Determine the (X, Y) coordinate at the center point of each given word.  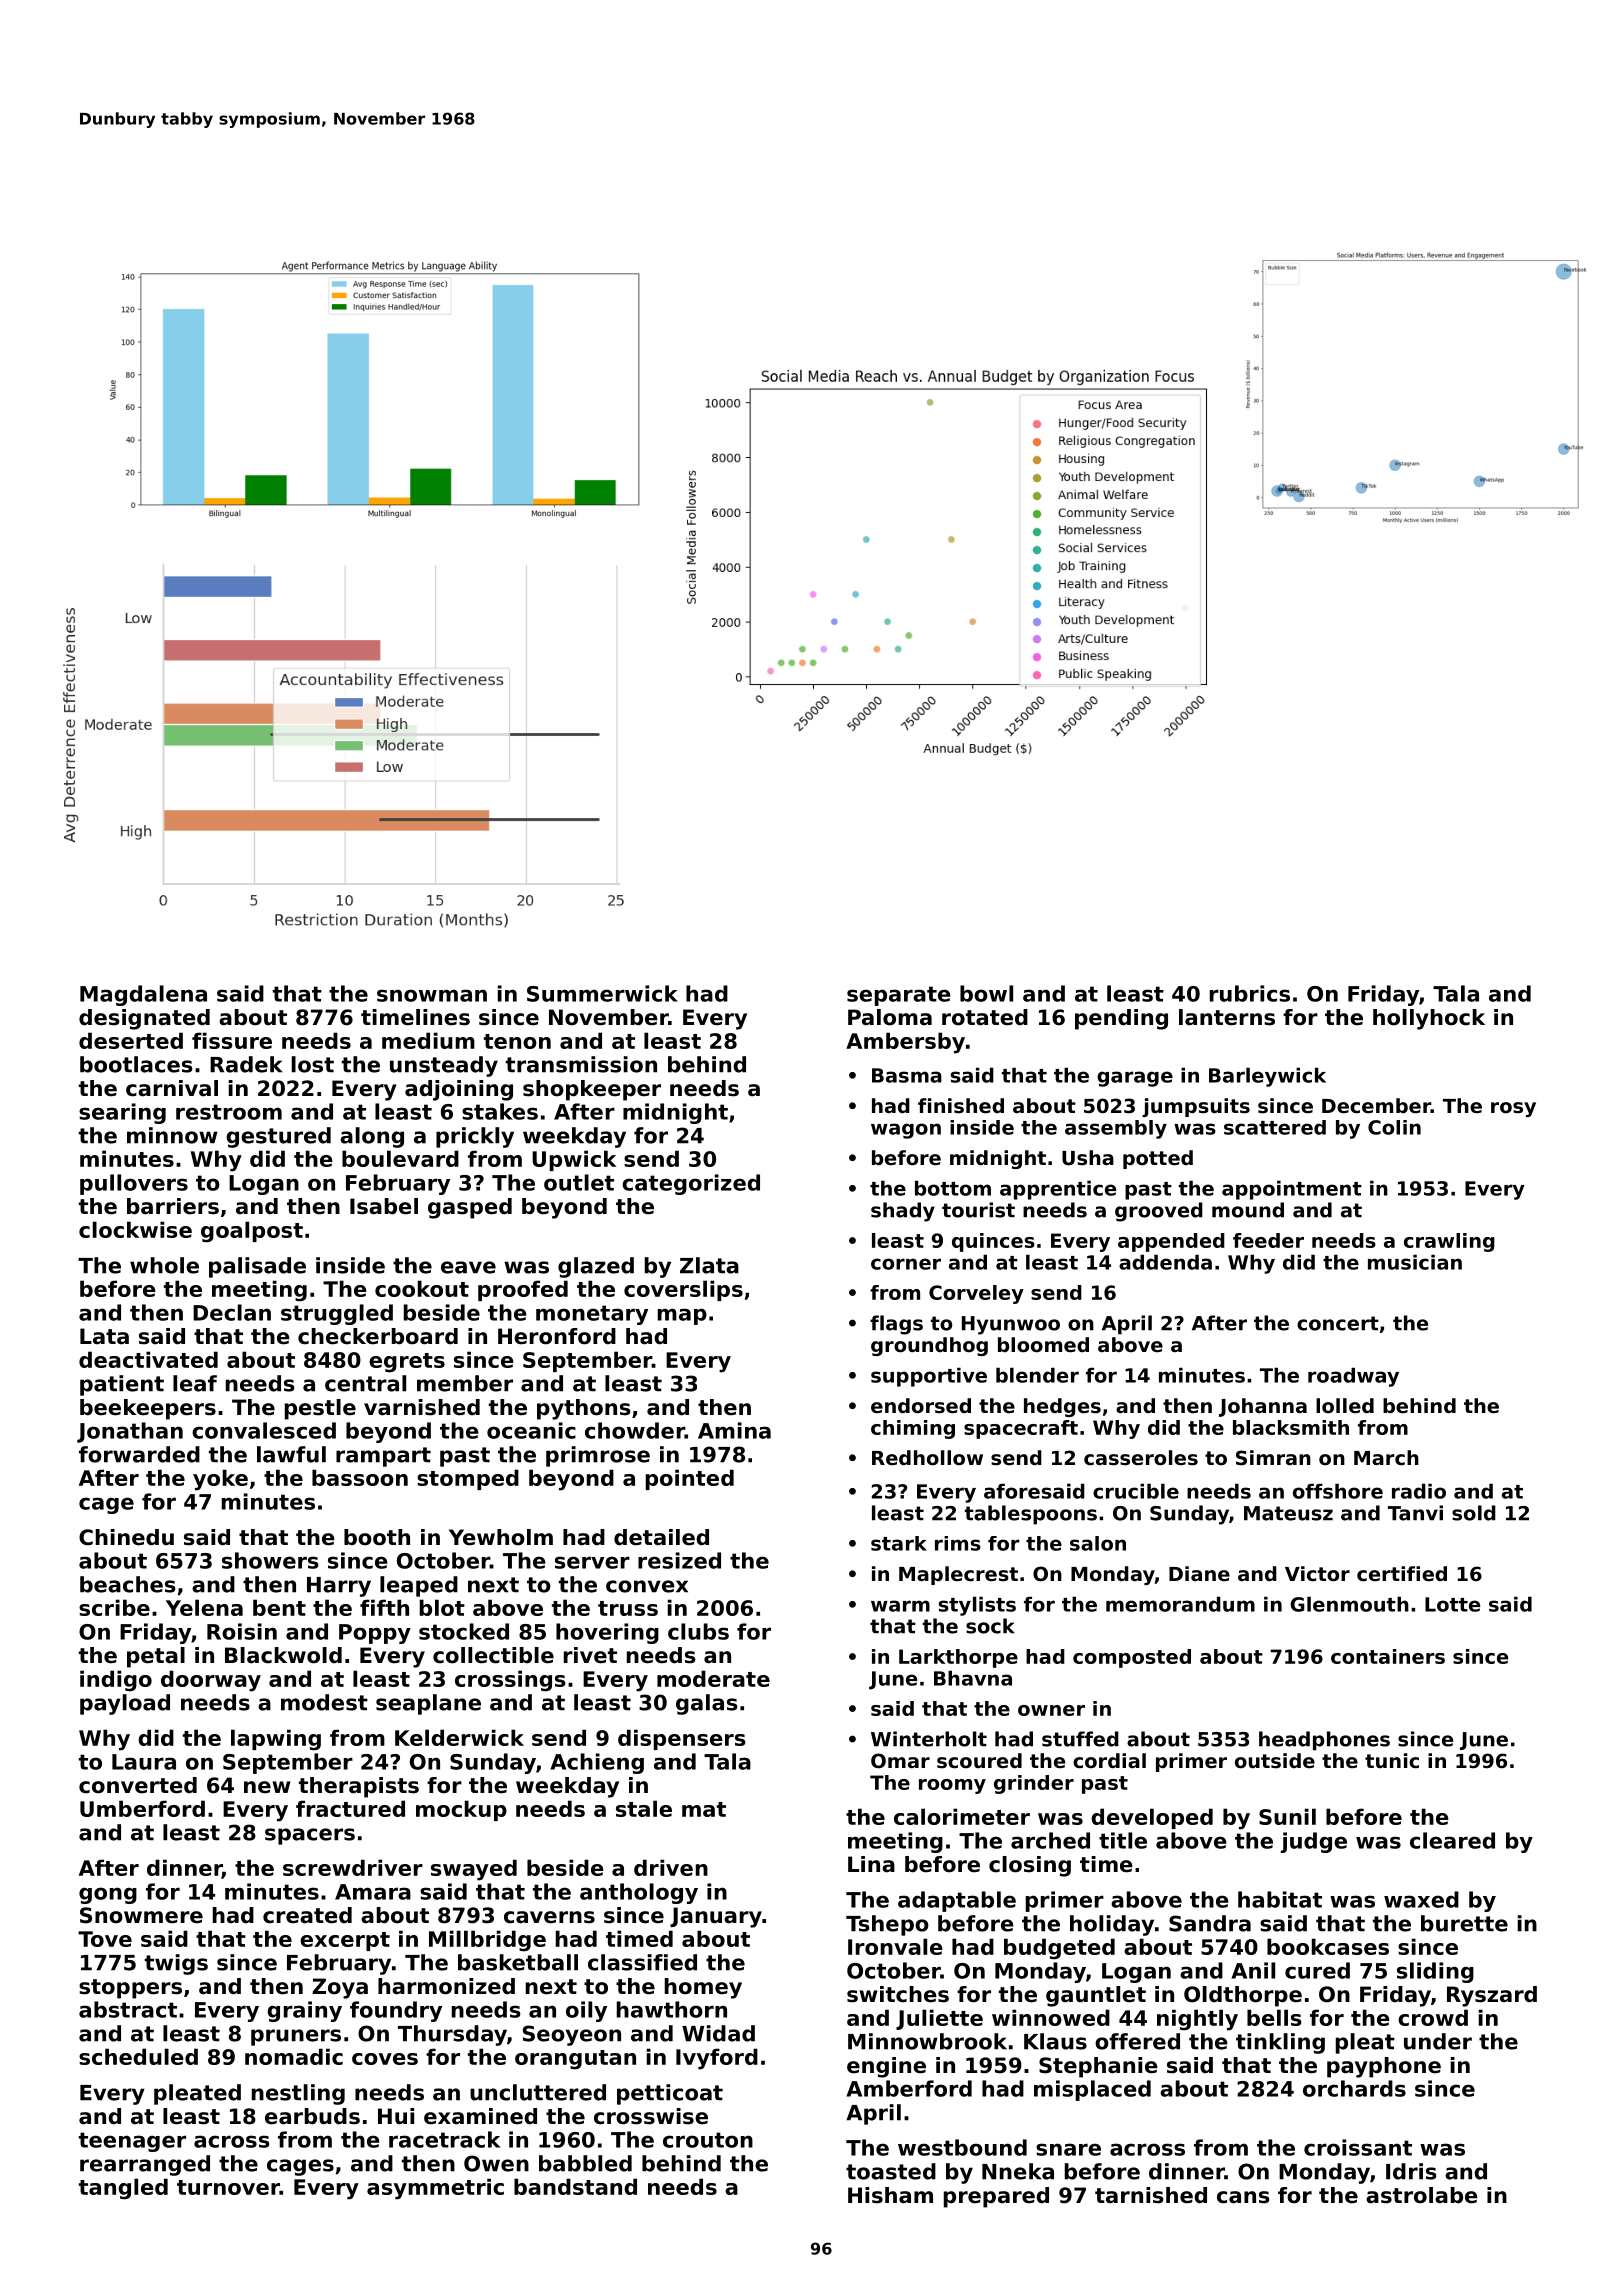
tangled (123, 2189)
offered (1137, 2041)
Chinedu (126, 1537)
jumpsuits (1196, 1107)
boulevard (400, 1158)
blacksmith (1291, 1427)
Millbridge (487, 1941)
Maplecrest (958, 1575)
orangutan (575, 2060)
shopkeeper (592, 1090)
